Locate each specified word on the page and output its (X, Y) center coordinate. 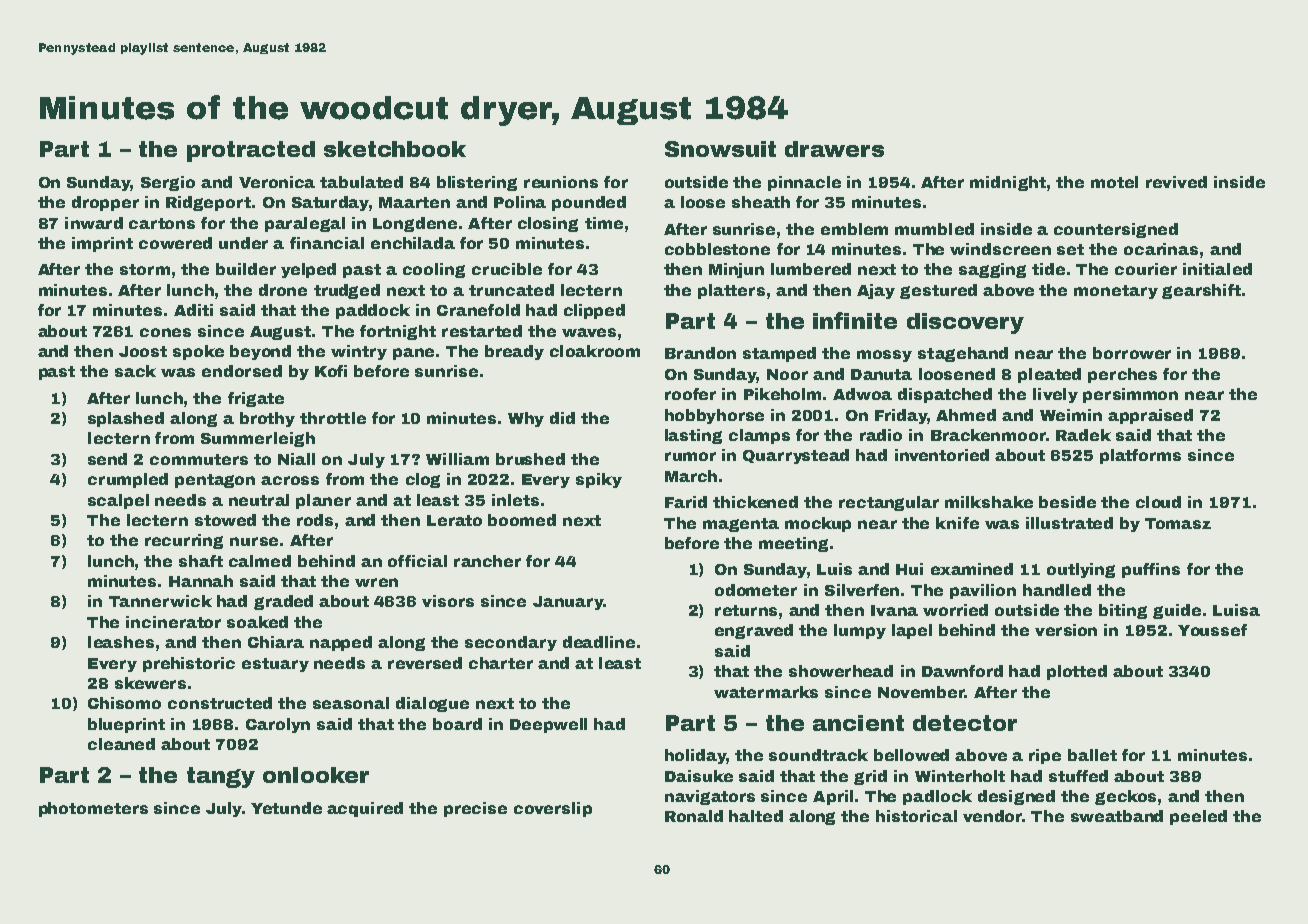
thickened (755, 502)
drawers (834, 149)
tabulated (361, 182)
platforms (1140, 456)
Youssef (1212, 630)
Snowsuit (720, 149)
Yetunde (286, 808)
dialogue (432, 704)
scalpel (118, 501)
